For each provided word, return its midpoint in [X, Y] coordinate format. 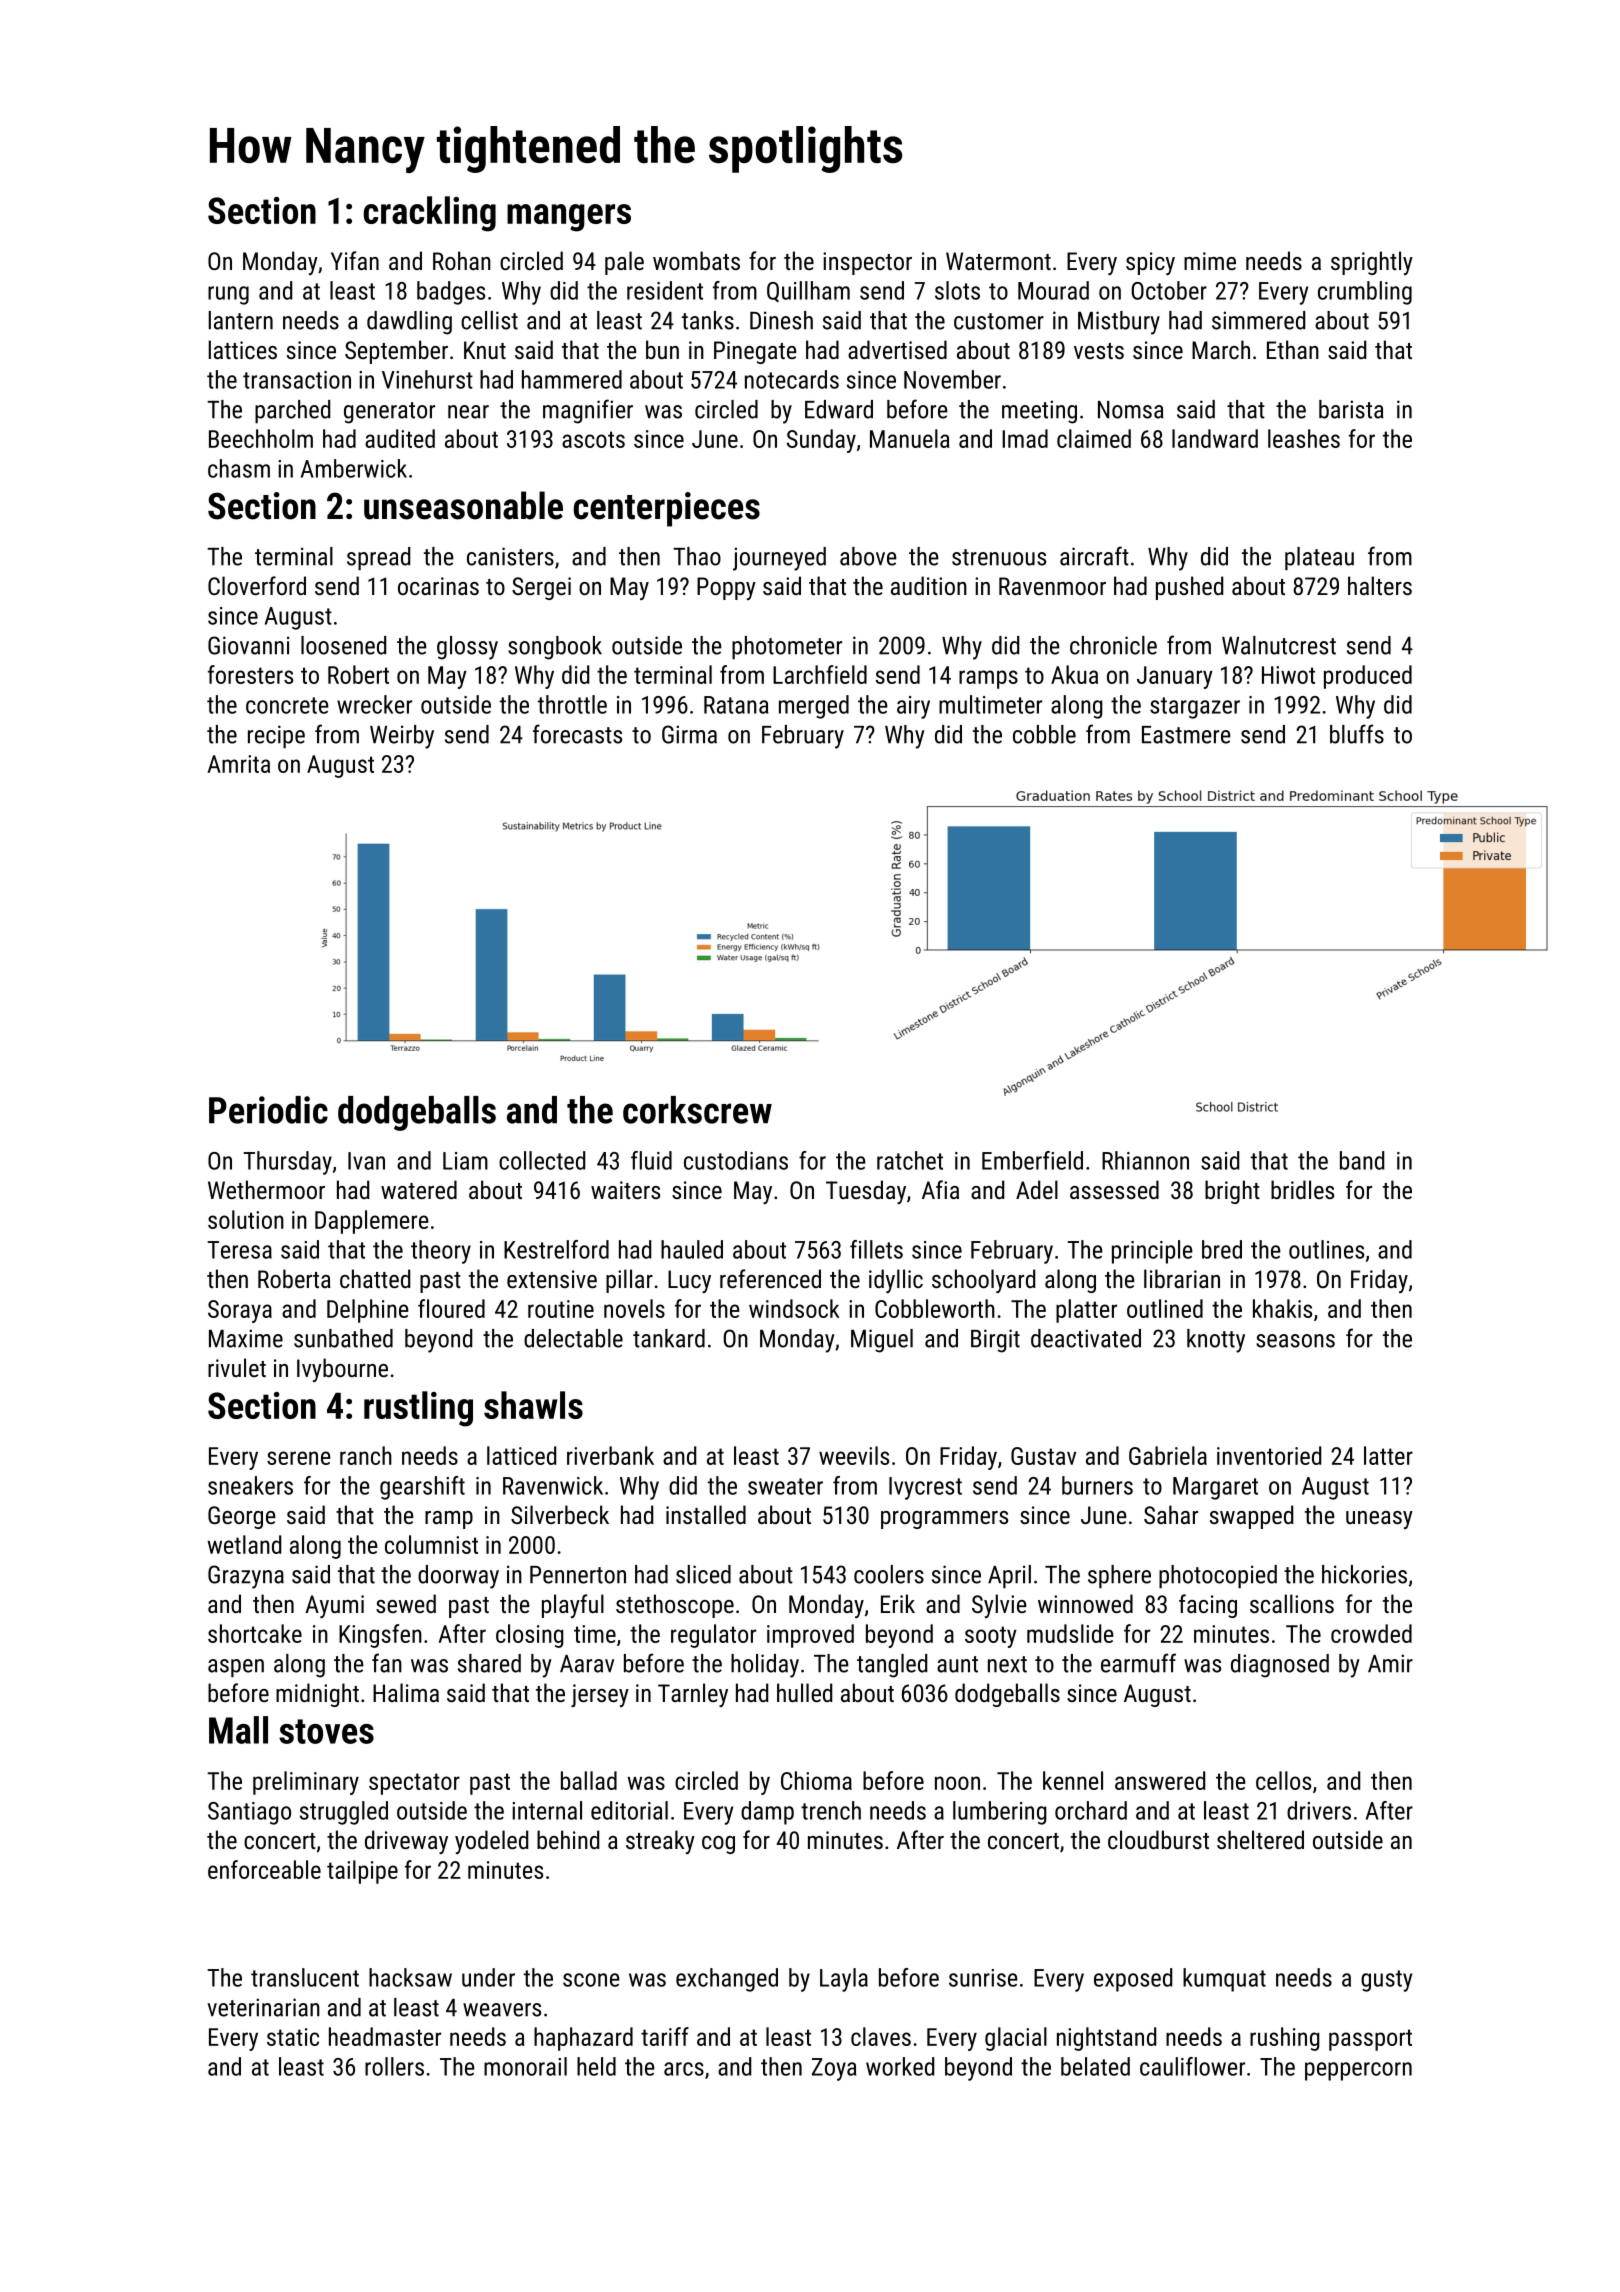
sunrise [983, 1978]
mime [1210, 261]
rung [228, 295]
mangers [569, 218]
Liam [465, 1161]
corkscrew [697, 1110]
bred [1222, 1249]
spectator [414, 1784]
